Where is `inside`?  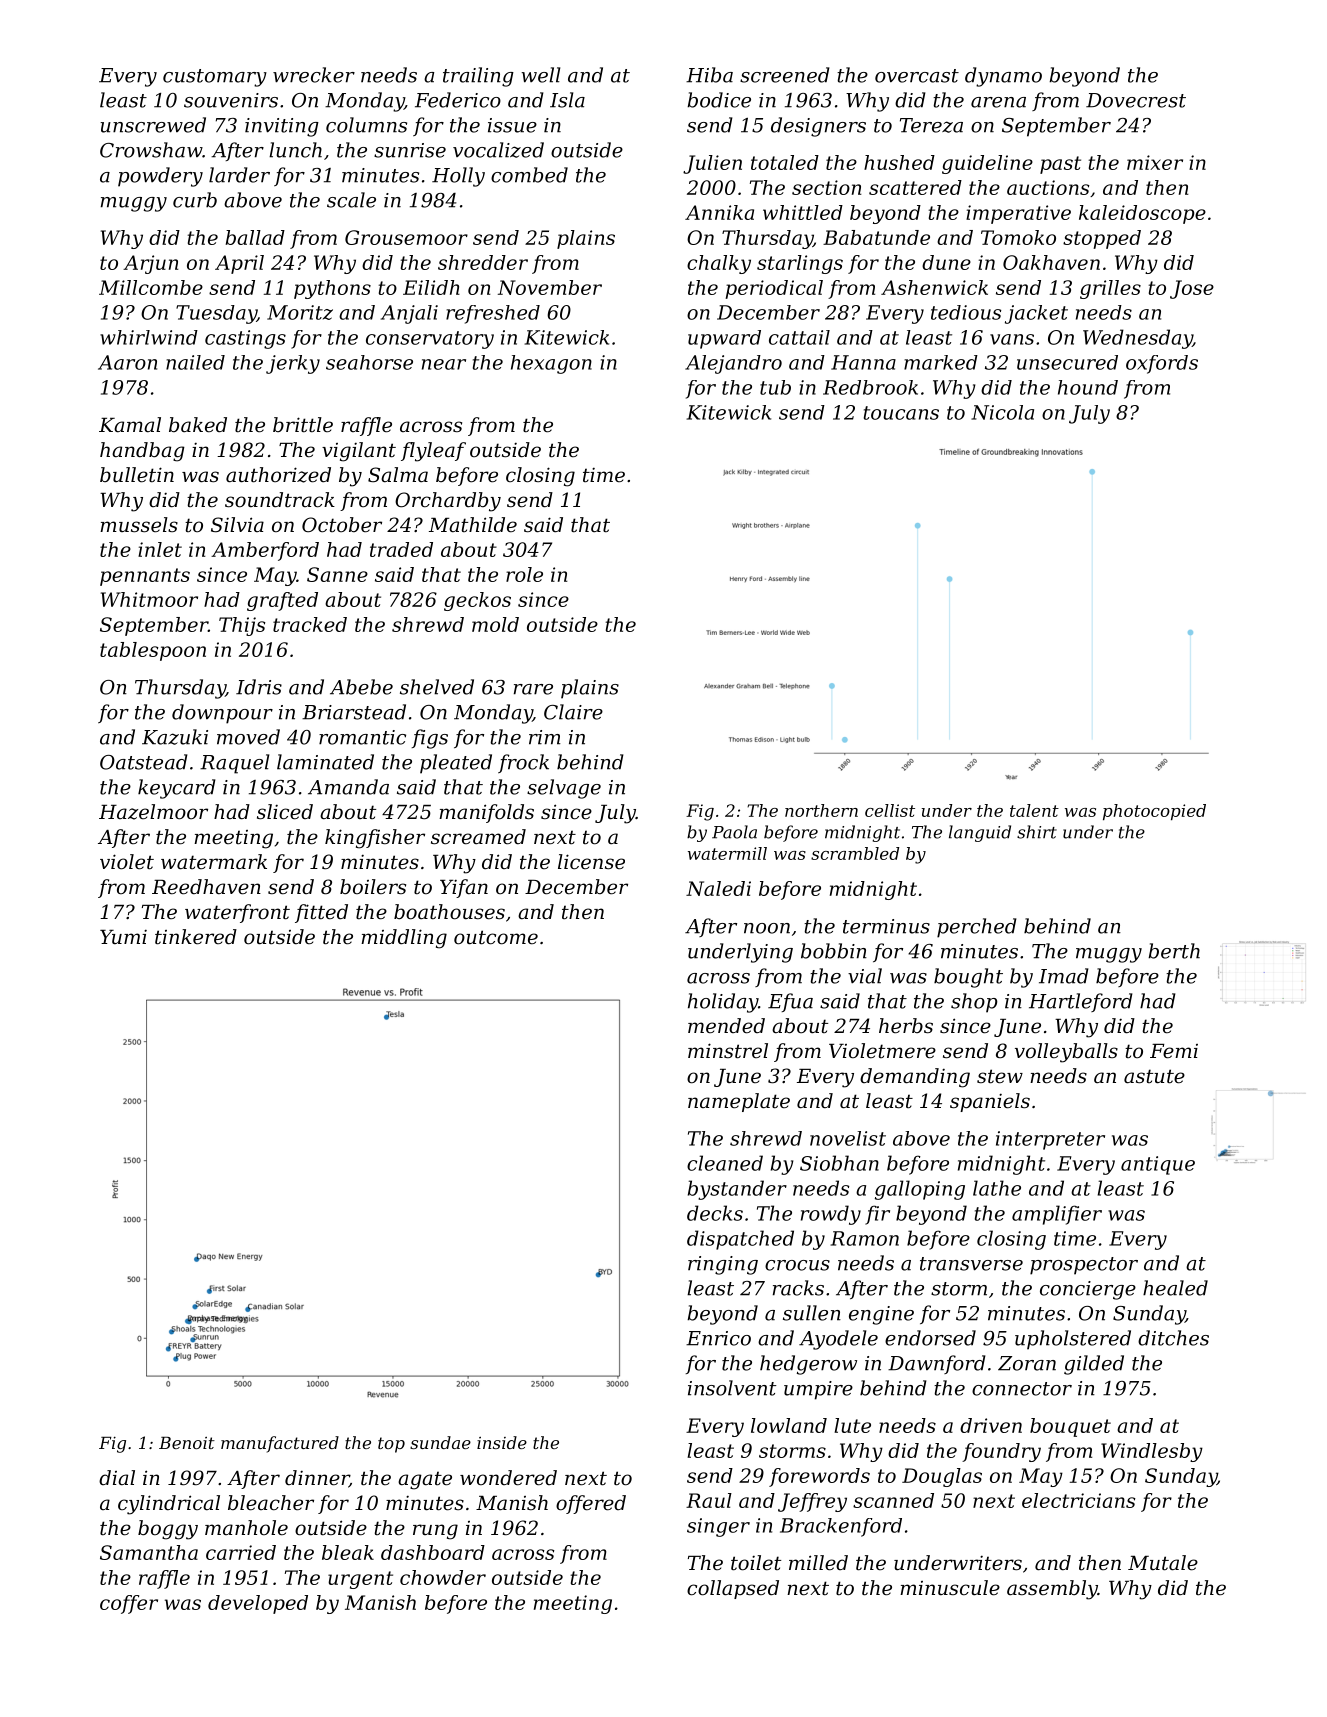
inside is located at coordinates (502, 1442).
